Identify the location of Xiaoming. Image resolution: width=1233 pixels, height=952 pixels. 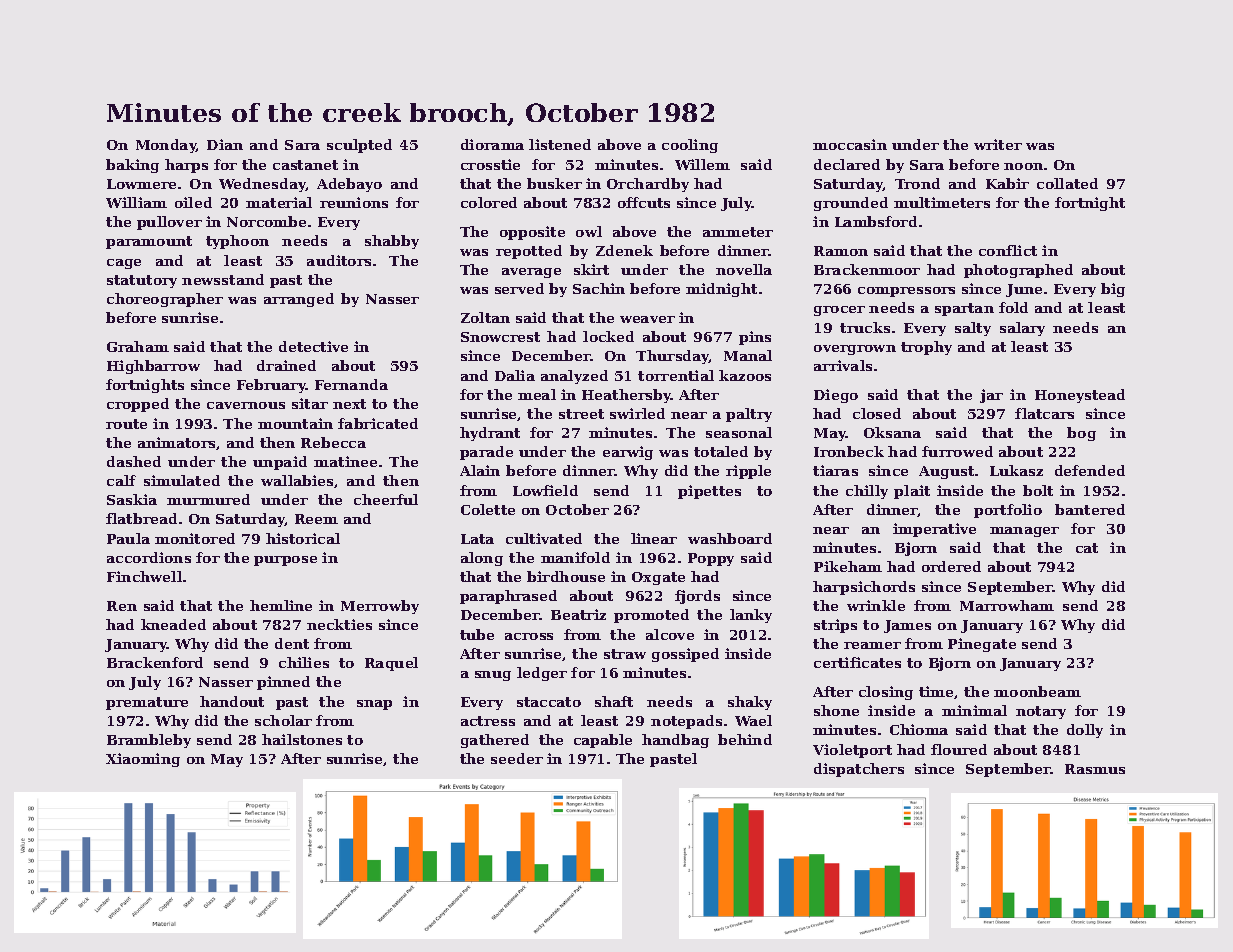
(143, 760).
